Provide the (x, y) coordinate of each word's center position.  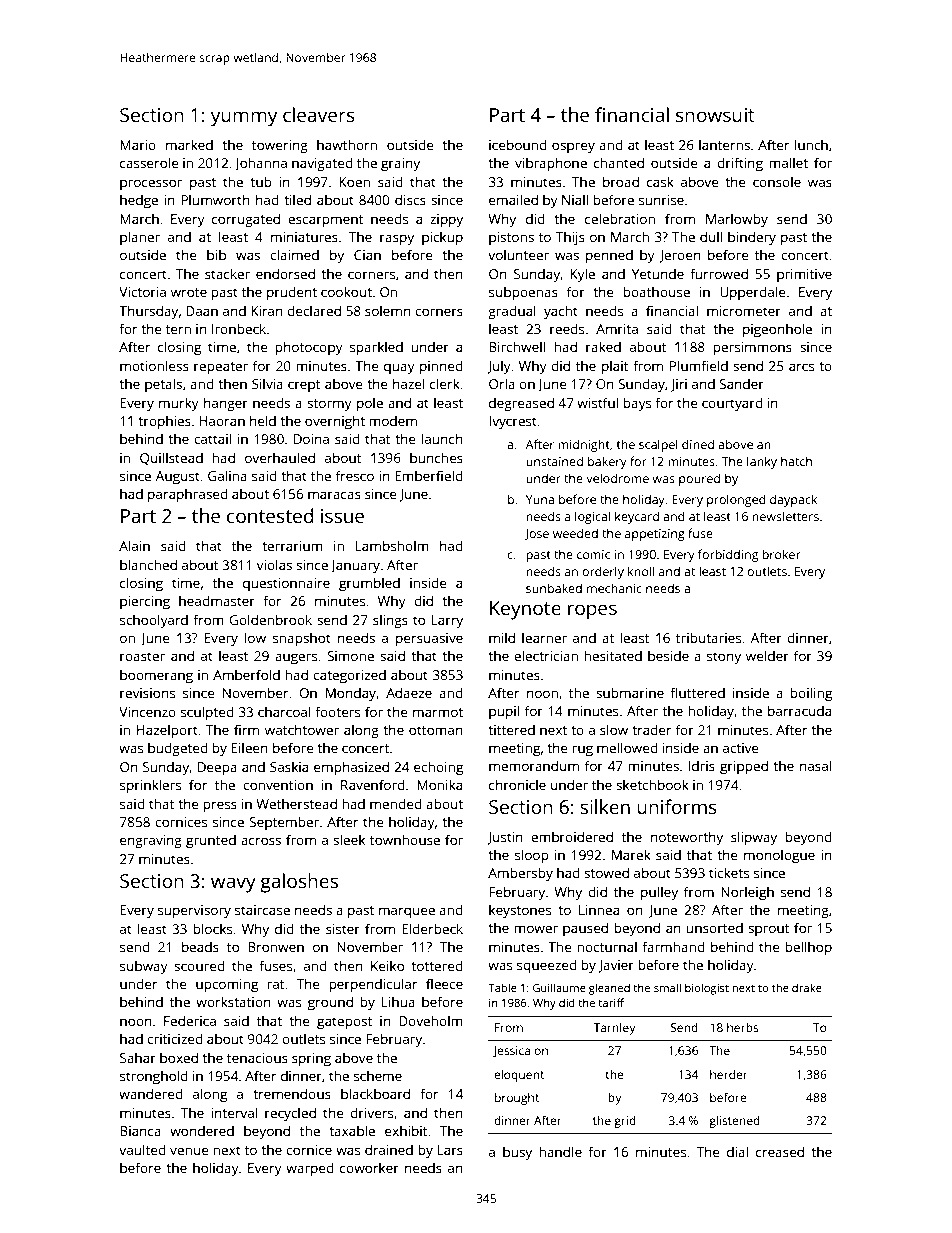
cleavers (319, 114)
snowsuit (715, 115)
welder (767, 655)
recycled (290, 1114)
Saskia (289, 766)
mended (396, 803)
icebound (518, 144)
